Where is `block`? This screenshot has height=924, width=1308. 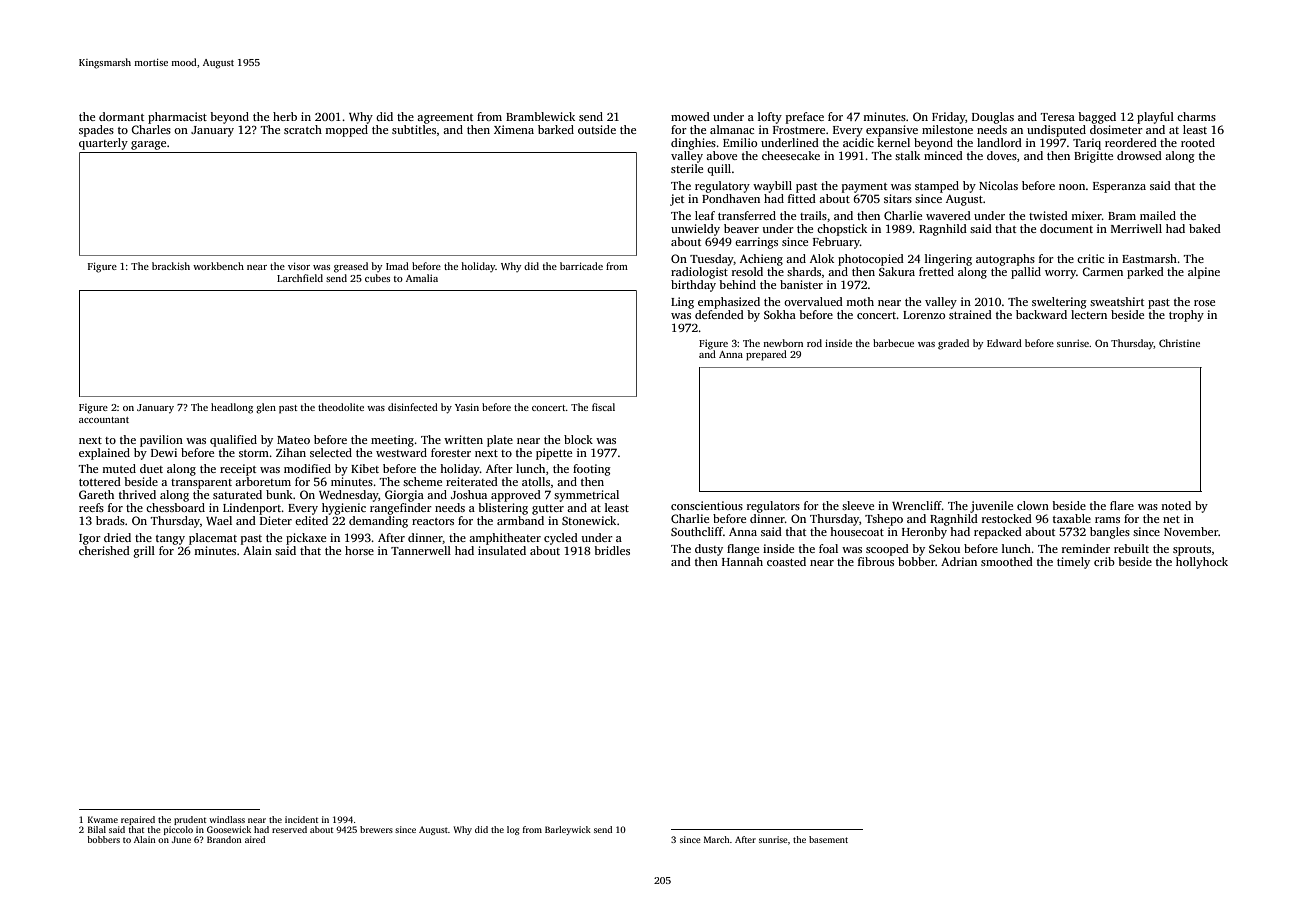 block is located at coordinates (578, 439).
